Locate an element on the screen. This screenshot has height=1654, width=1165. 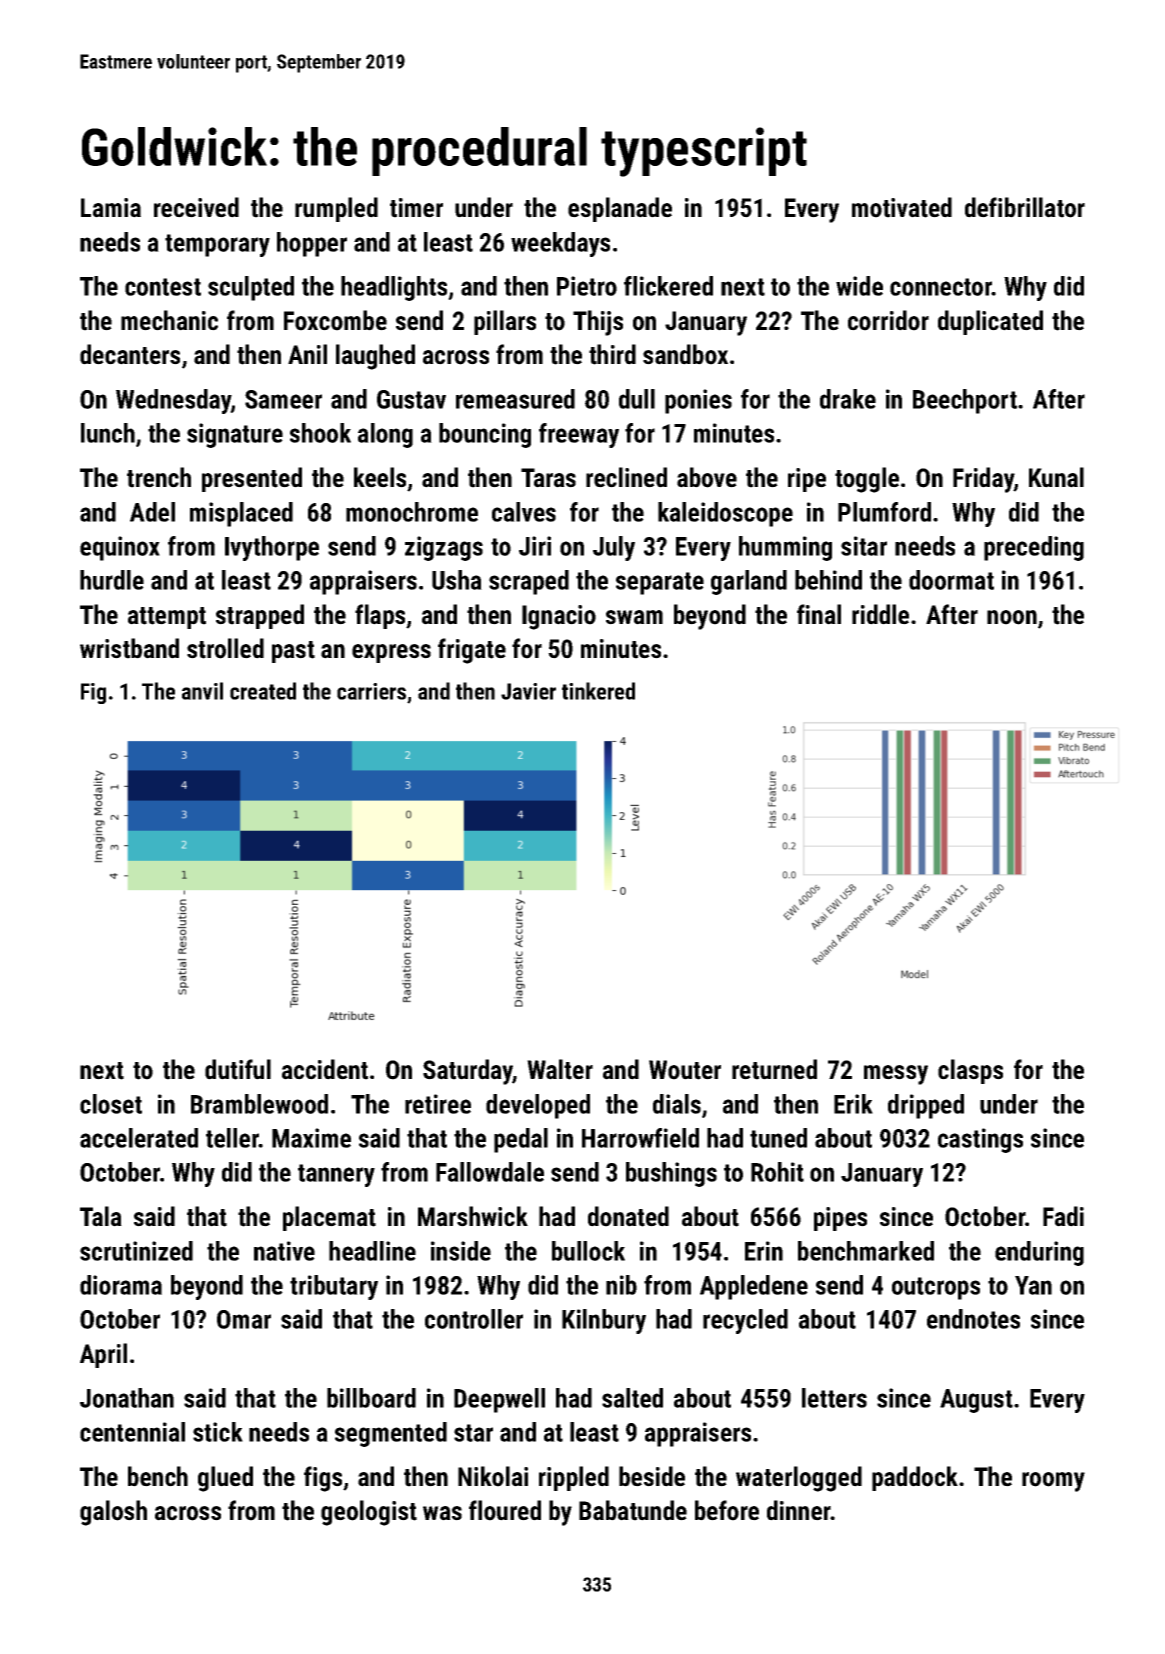
Kunal is located at coordinates (1056, 477).
